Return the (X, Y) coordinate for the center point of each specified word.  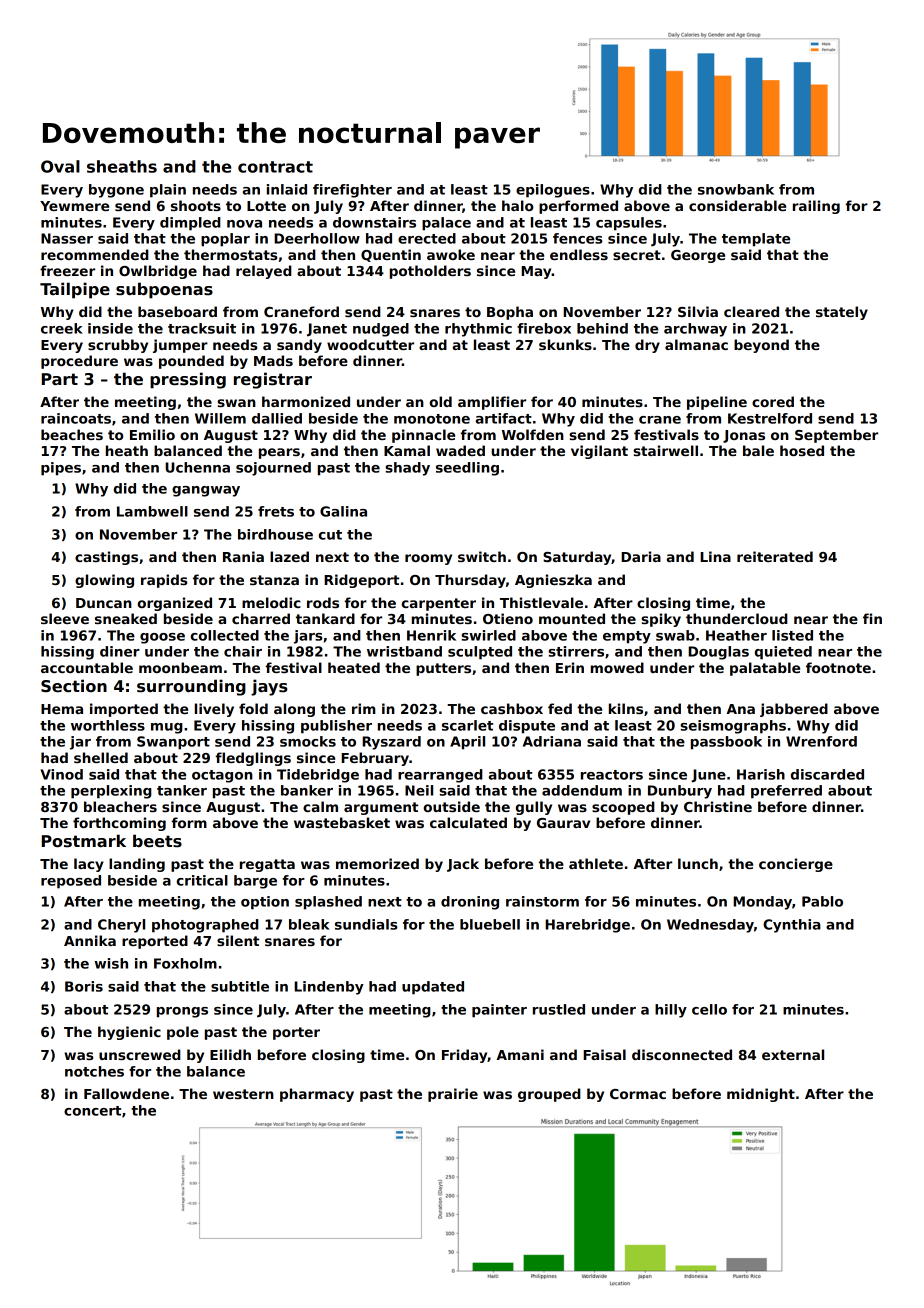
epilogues (553, 191)
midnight (761, 1095)
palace (446, 224)
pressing (188, 380)
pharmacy (317, 1095)
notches (94, 1071)
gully (534, 808)
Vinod (61, 774)
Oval (60, 166)
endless (579, 254)
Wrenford (821, 741)
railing (816, 207)
